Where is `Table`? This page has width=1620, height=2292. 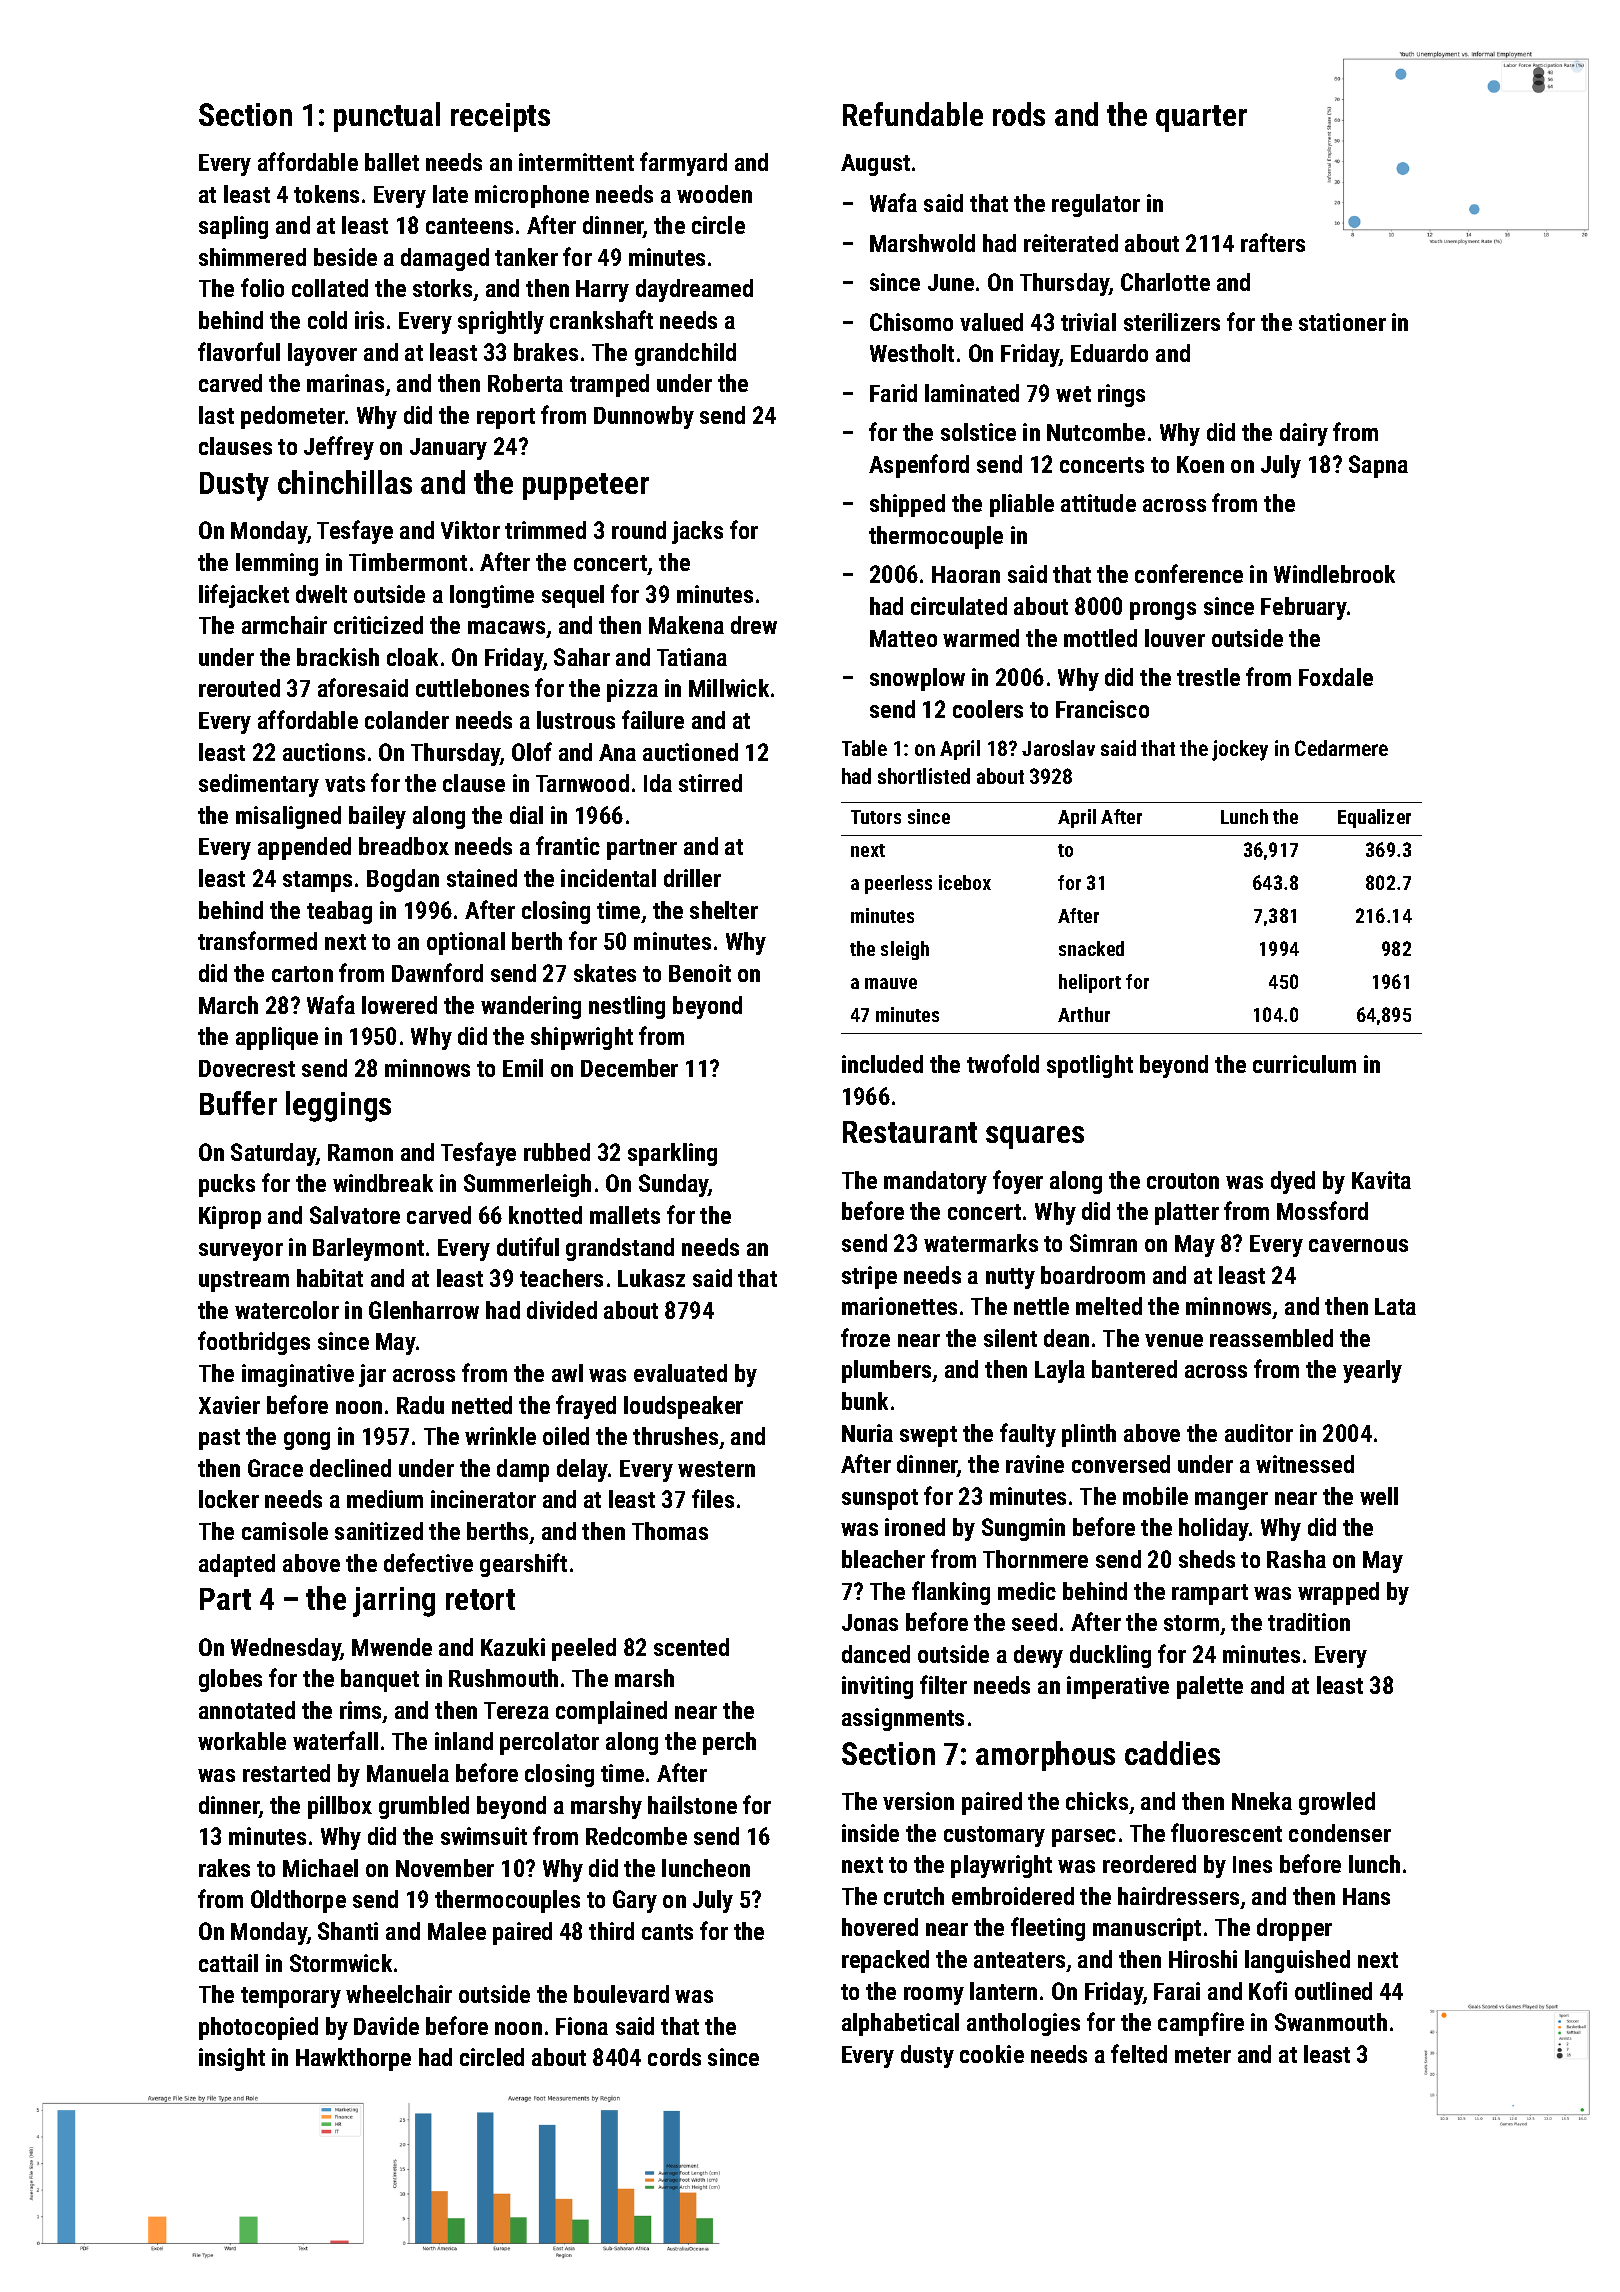 Table is located at coordinates (864, 748).
